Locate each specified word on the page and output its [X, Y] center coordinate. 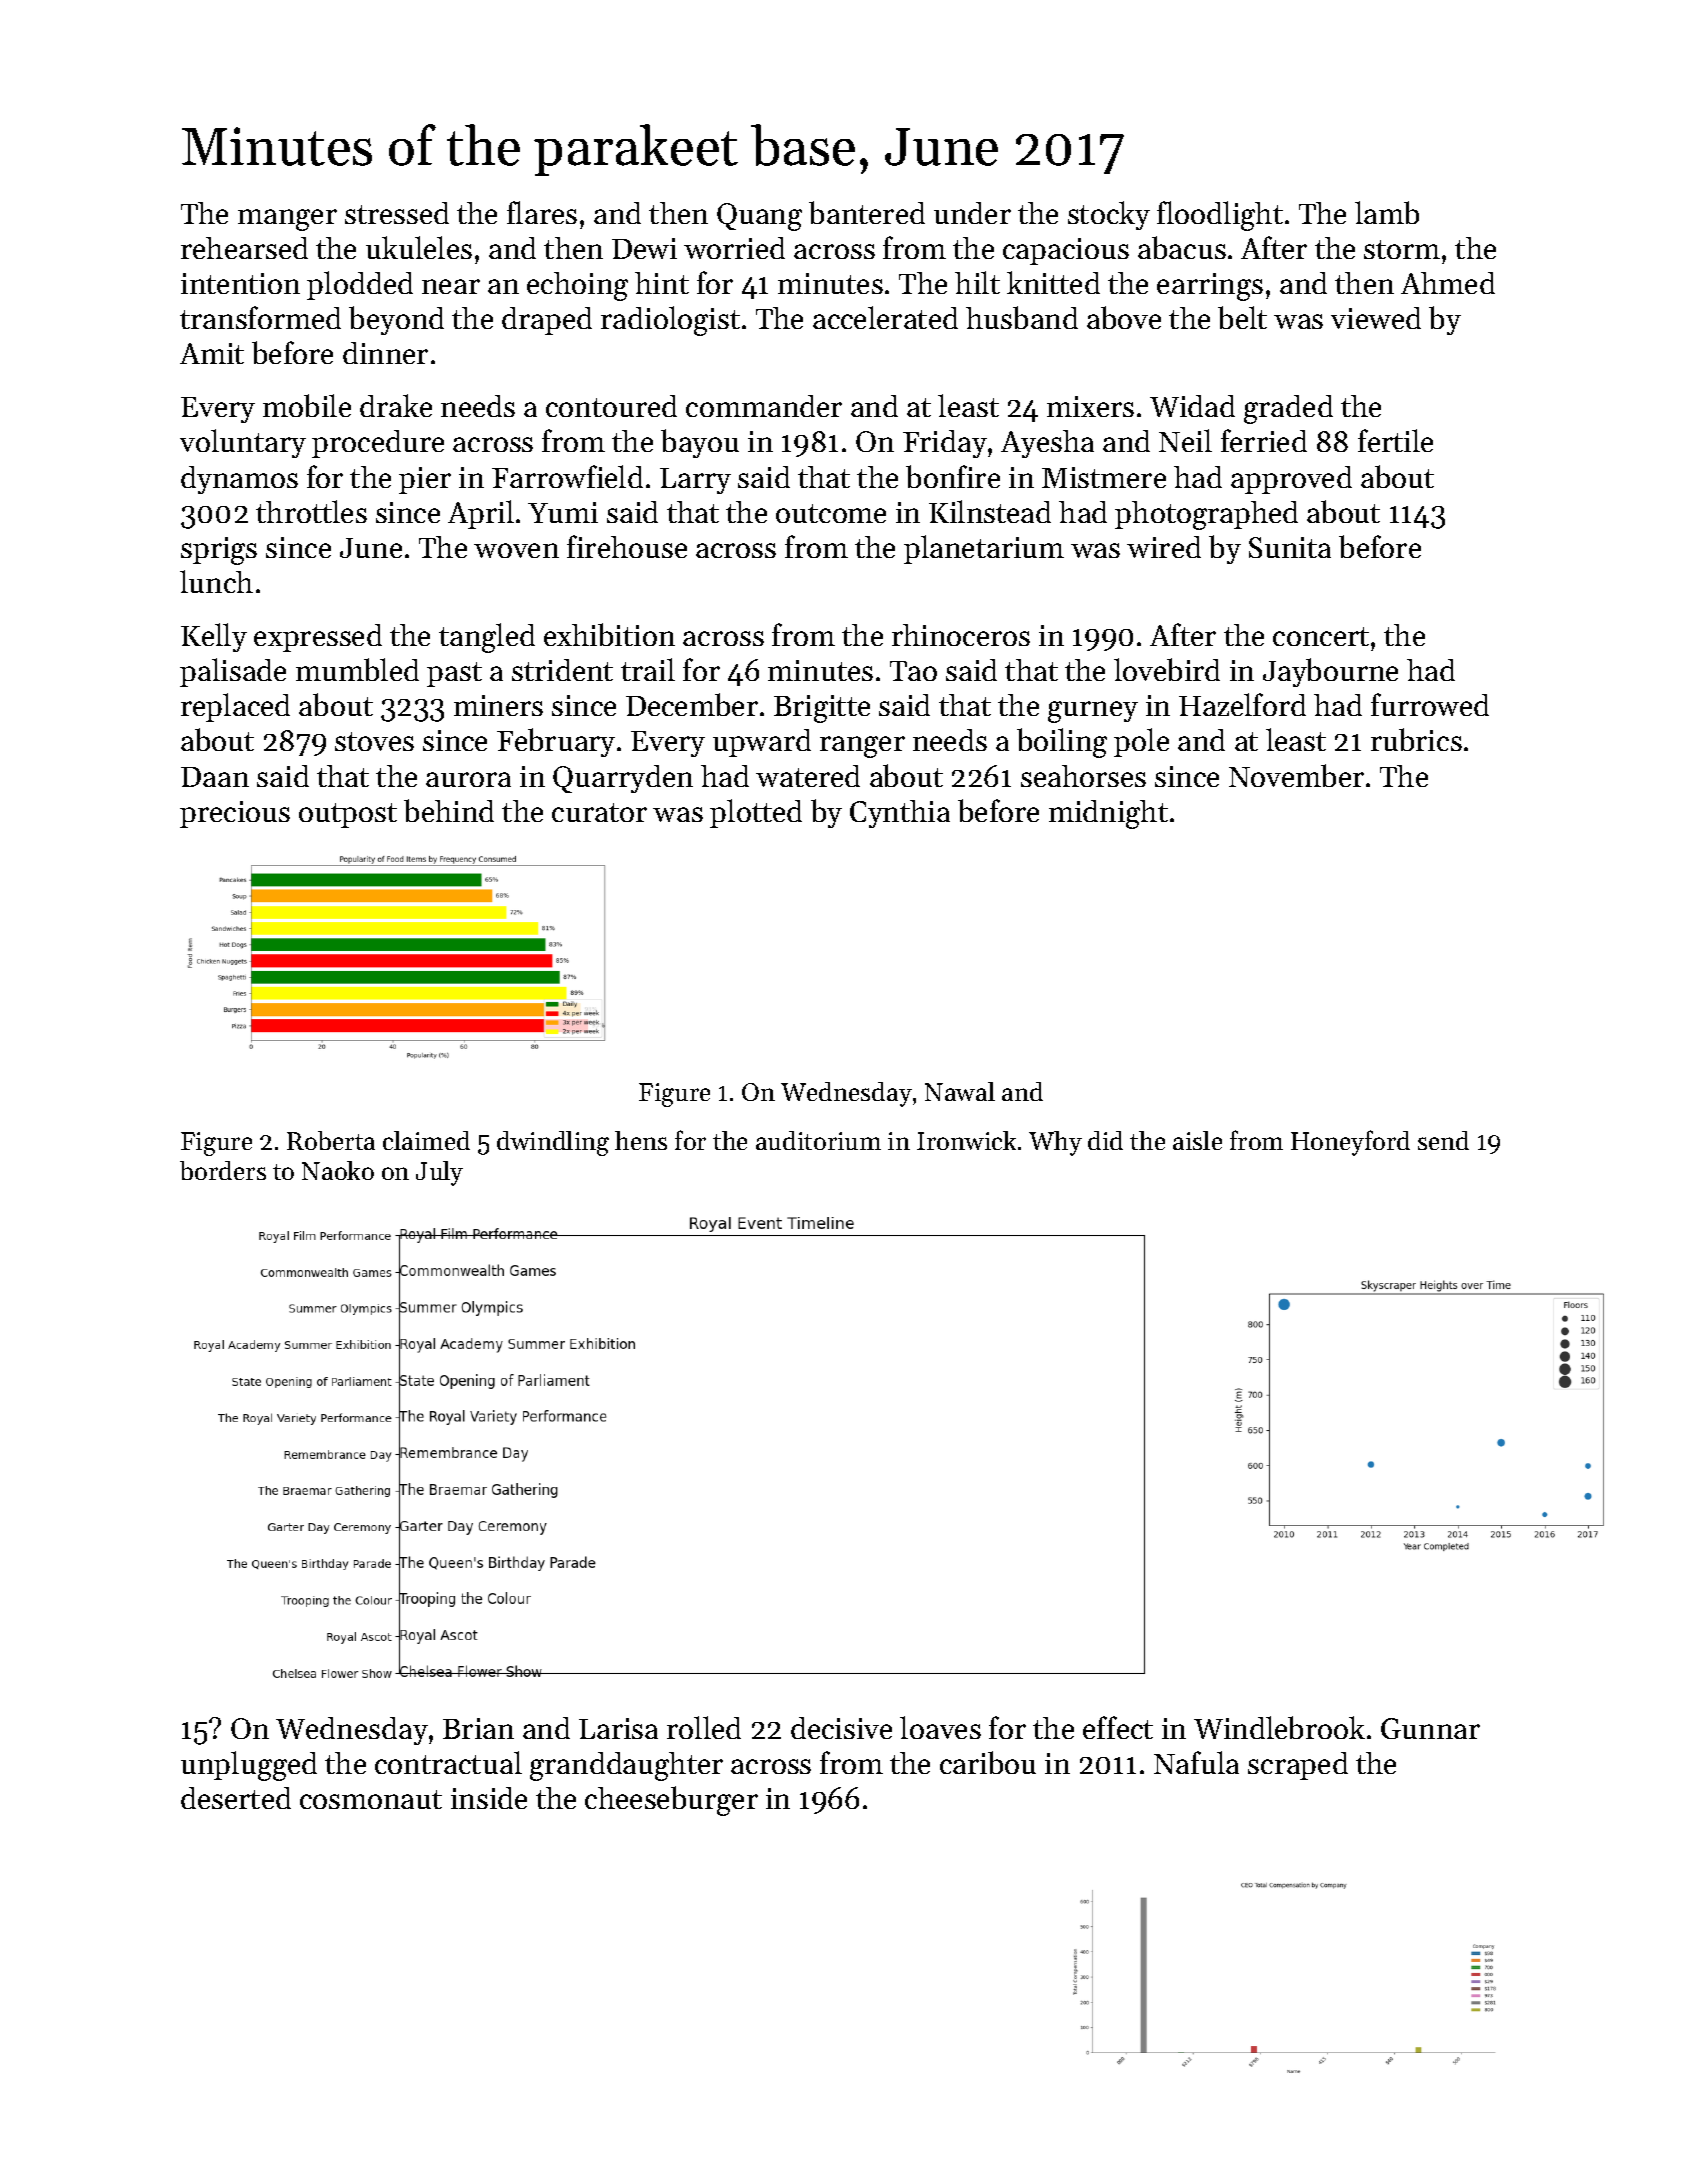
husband [1022, 317]
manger [287, 220]
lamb [1387, 212]
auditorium [818, 1140]
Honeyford [1350, 1143]
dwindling [553, 1143]
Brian [478, 1728]
